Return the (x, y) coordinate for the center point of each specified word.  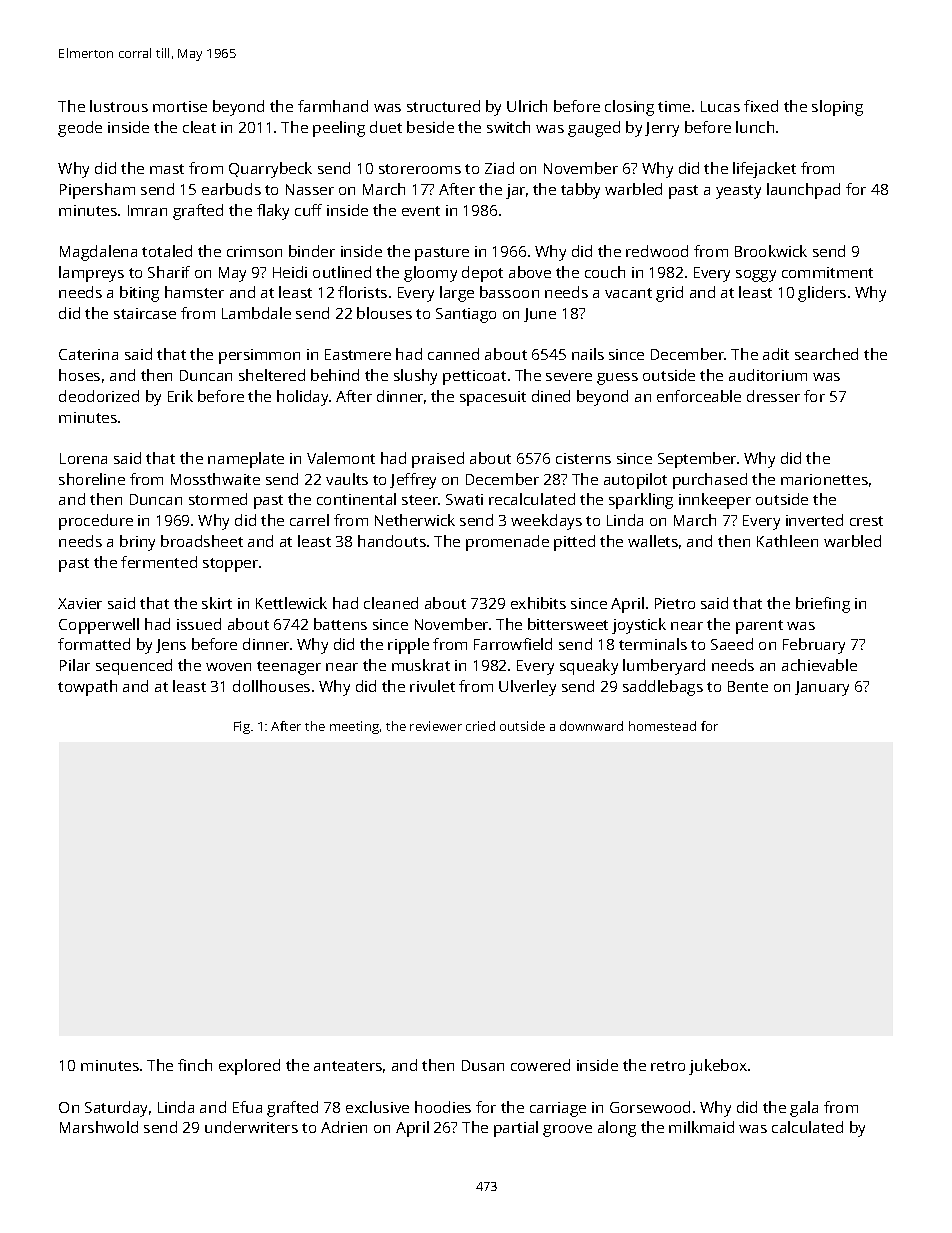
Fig (242, 727)
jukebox (718, 1067)
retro (668, 1066)
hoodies (443, 1107)
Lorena (83, 458)
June (540, 315)
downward (591, 726)
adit (776, 354)
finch (195, 1065)
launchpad (803, 191)
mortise (180, 106)
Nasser (310, 189)
